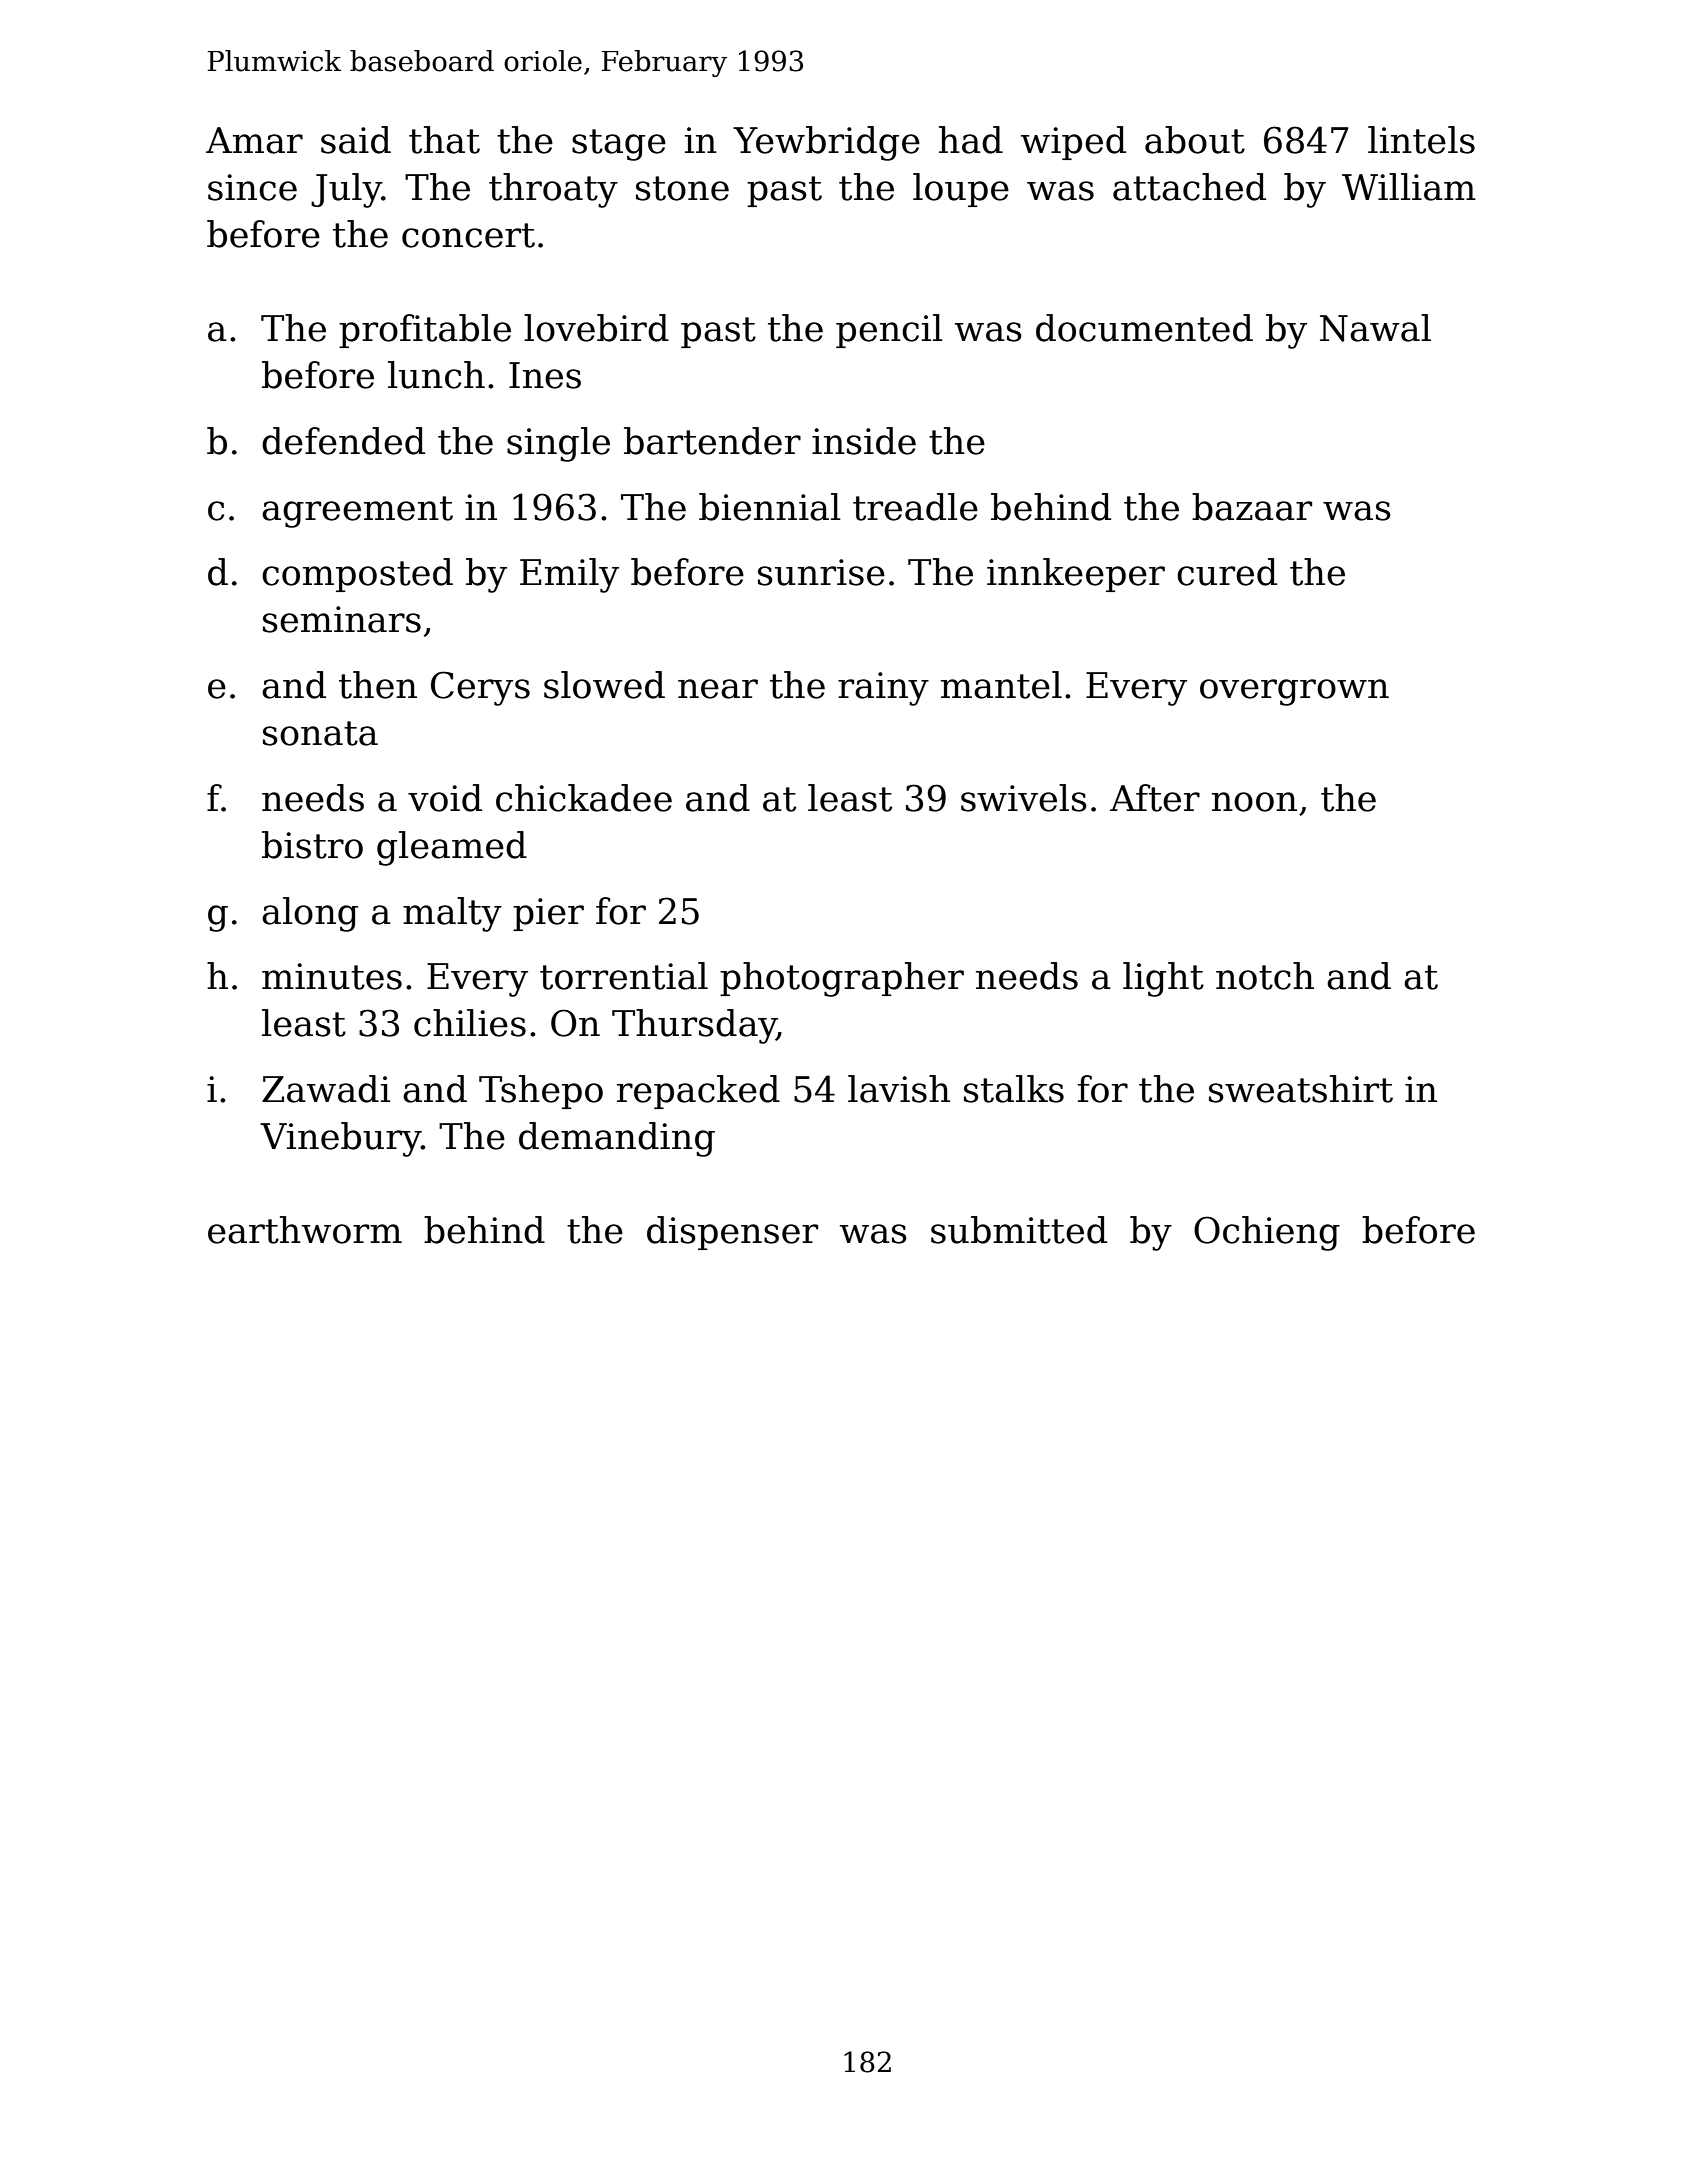  What do you see at coordinates (584, 798) in the screenshot?
I see `chickadee` at bounding box center [584, 798].
